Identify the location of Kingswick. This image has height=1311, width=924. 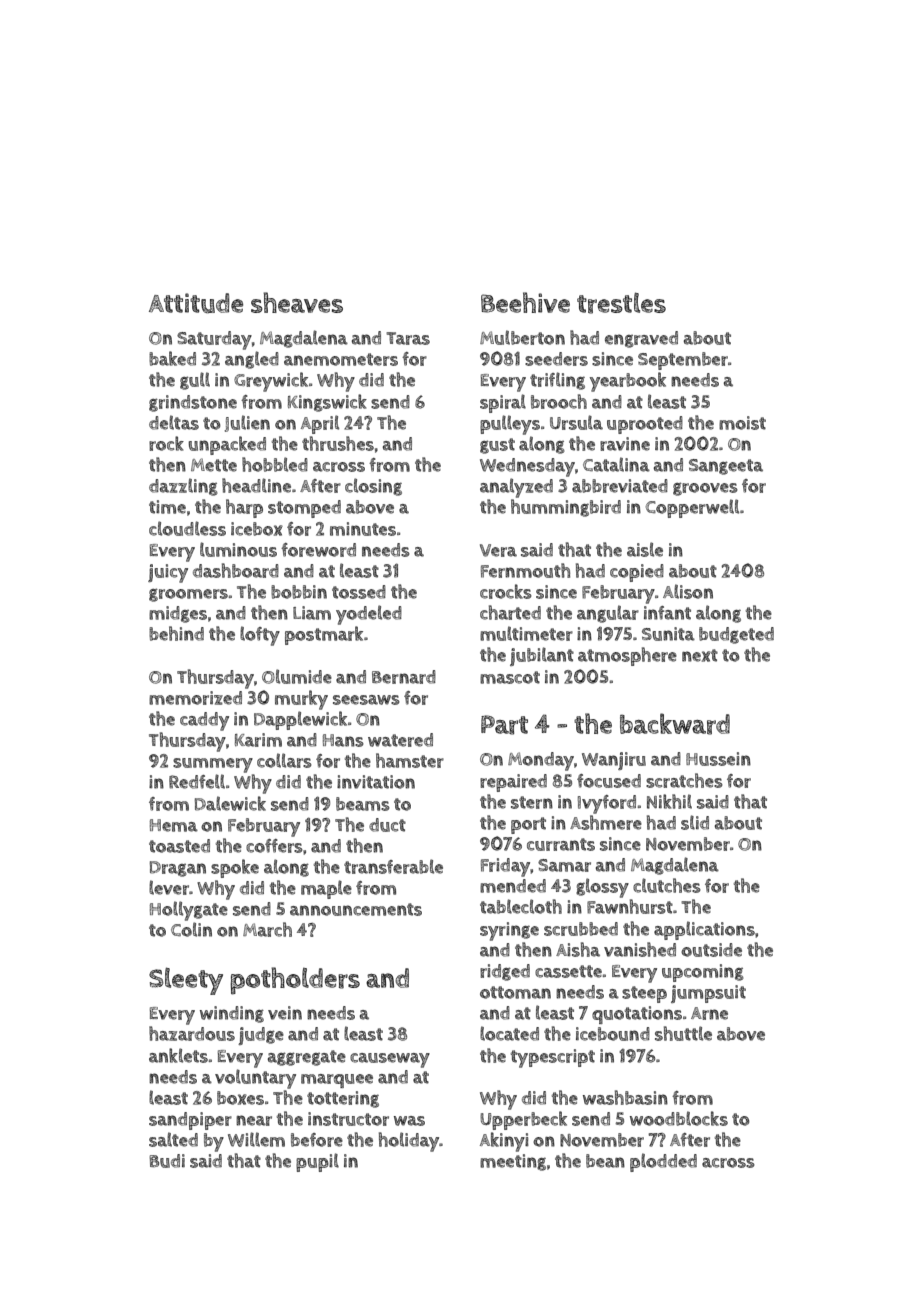
(327, 403).
